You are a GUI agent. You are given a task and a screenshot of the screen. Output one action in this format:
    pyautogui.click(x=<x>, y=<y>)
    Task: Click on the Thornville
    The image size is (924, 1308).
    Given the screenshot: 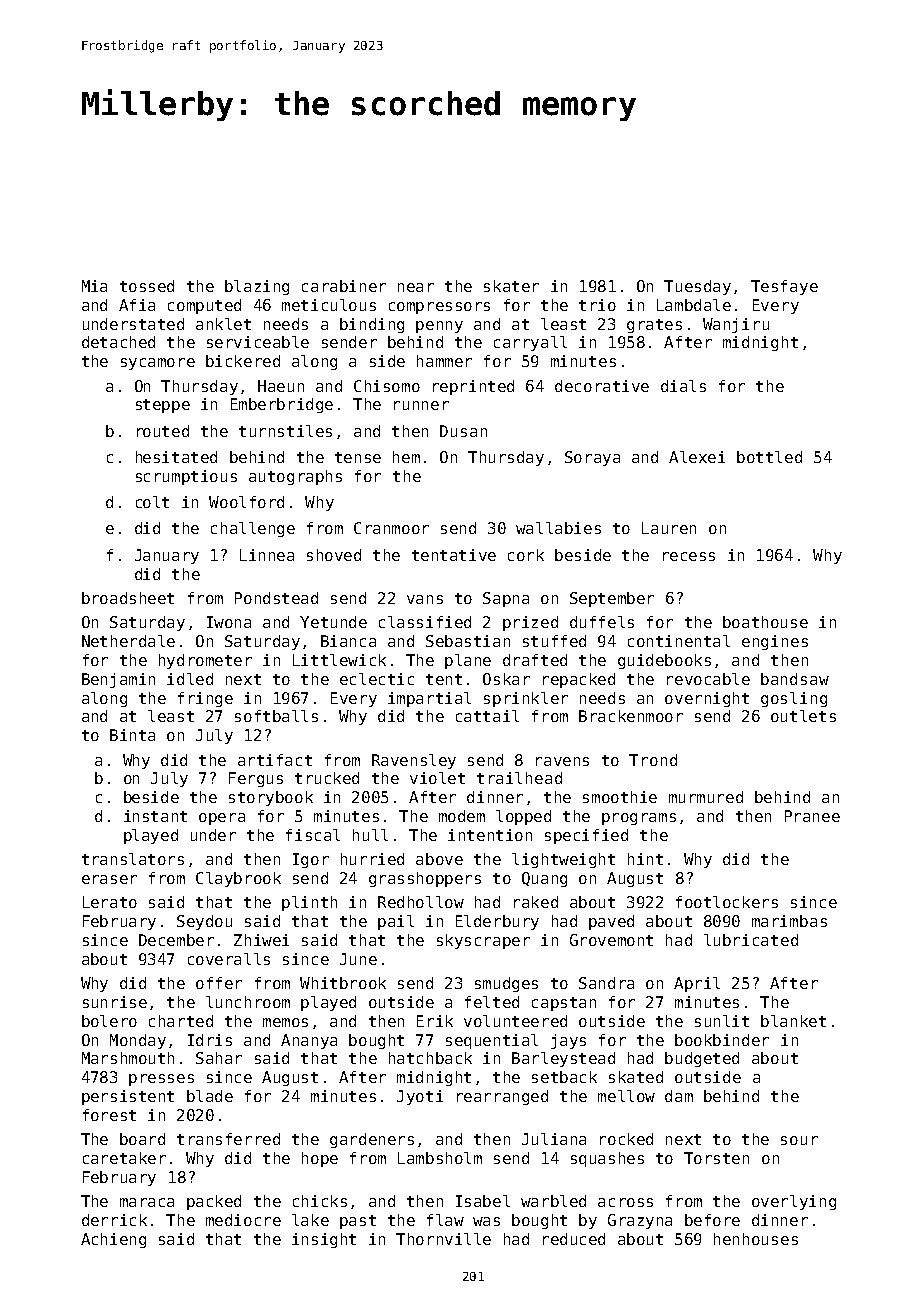 What is the action you would take?
    pyautogui.click(x=443, y=1239)
